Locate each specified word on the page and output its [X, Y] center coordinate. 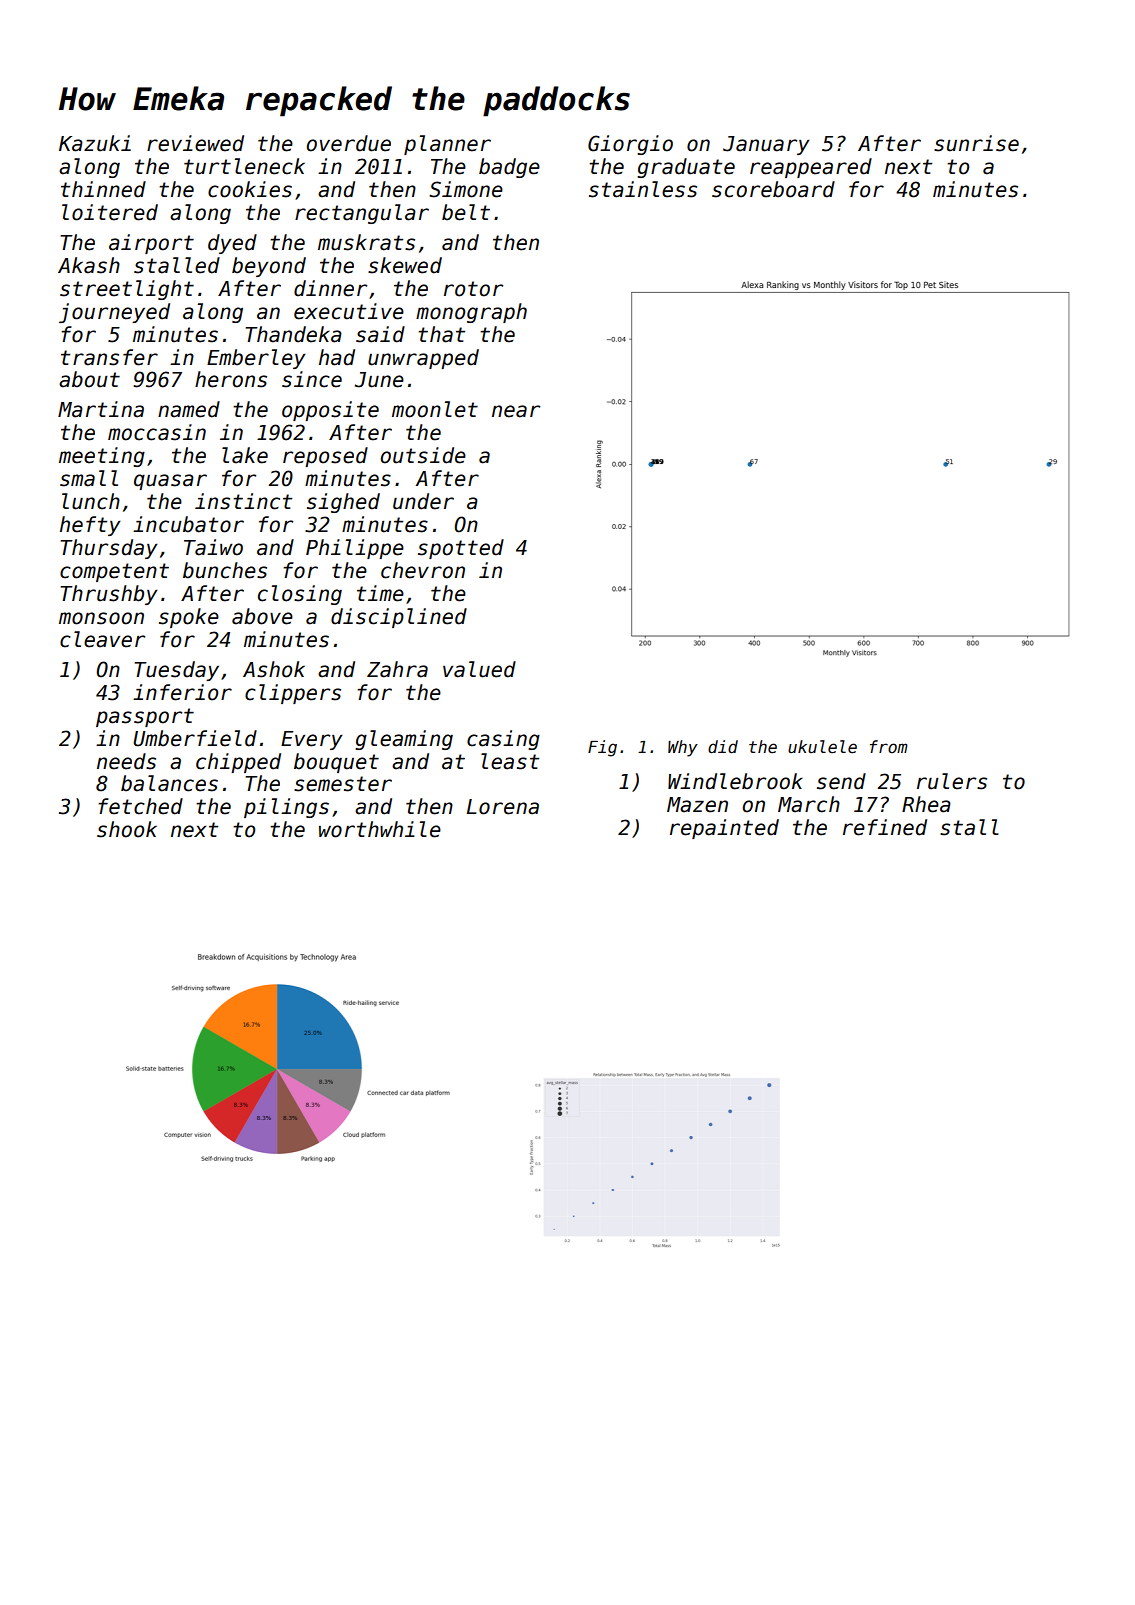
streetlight [127, 290]
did [723, 747]
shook [127, 829]
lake [245, 455]
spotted [461, 549]
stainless [643, 189]
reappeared [811, 168]
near [516, 411]
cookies [250, 189]
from [889, 747]
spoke [189, 618]
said [380, 334]
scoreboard [773, 189]
